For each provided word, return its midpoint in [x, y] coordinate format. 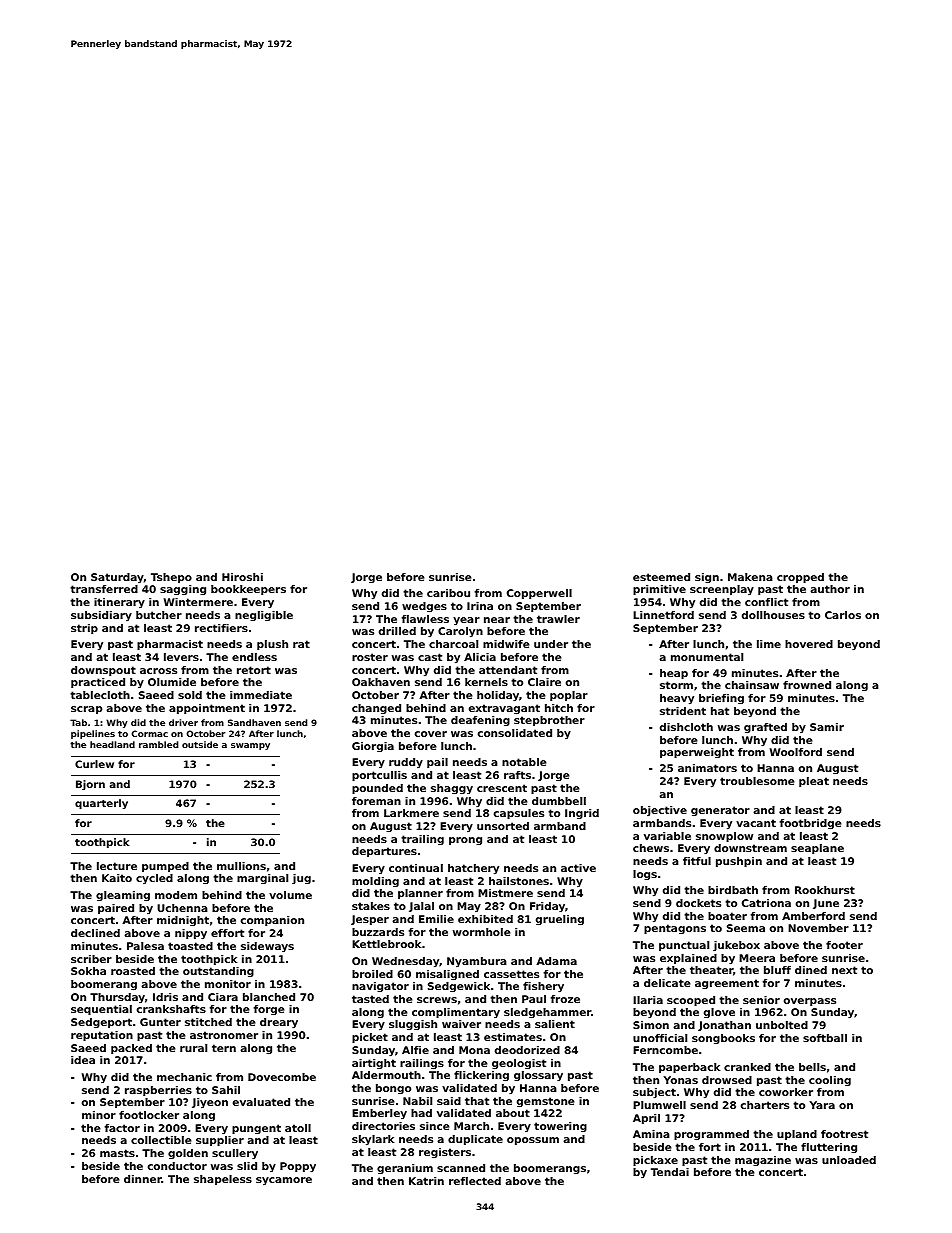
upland [797, 1135]
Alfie [415, 1050]
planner [420, 894]
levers [181, 657]
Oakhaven [381, 682]
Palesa [145, 946]
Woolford [796, 752]
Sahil [226, 1090]
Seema [746, 928]
